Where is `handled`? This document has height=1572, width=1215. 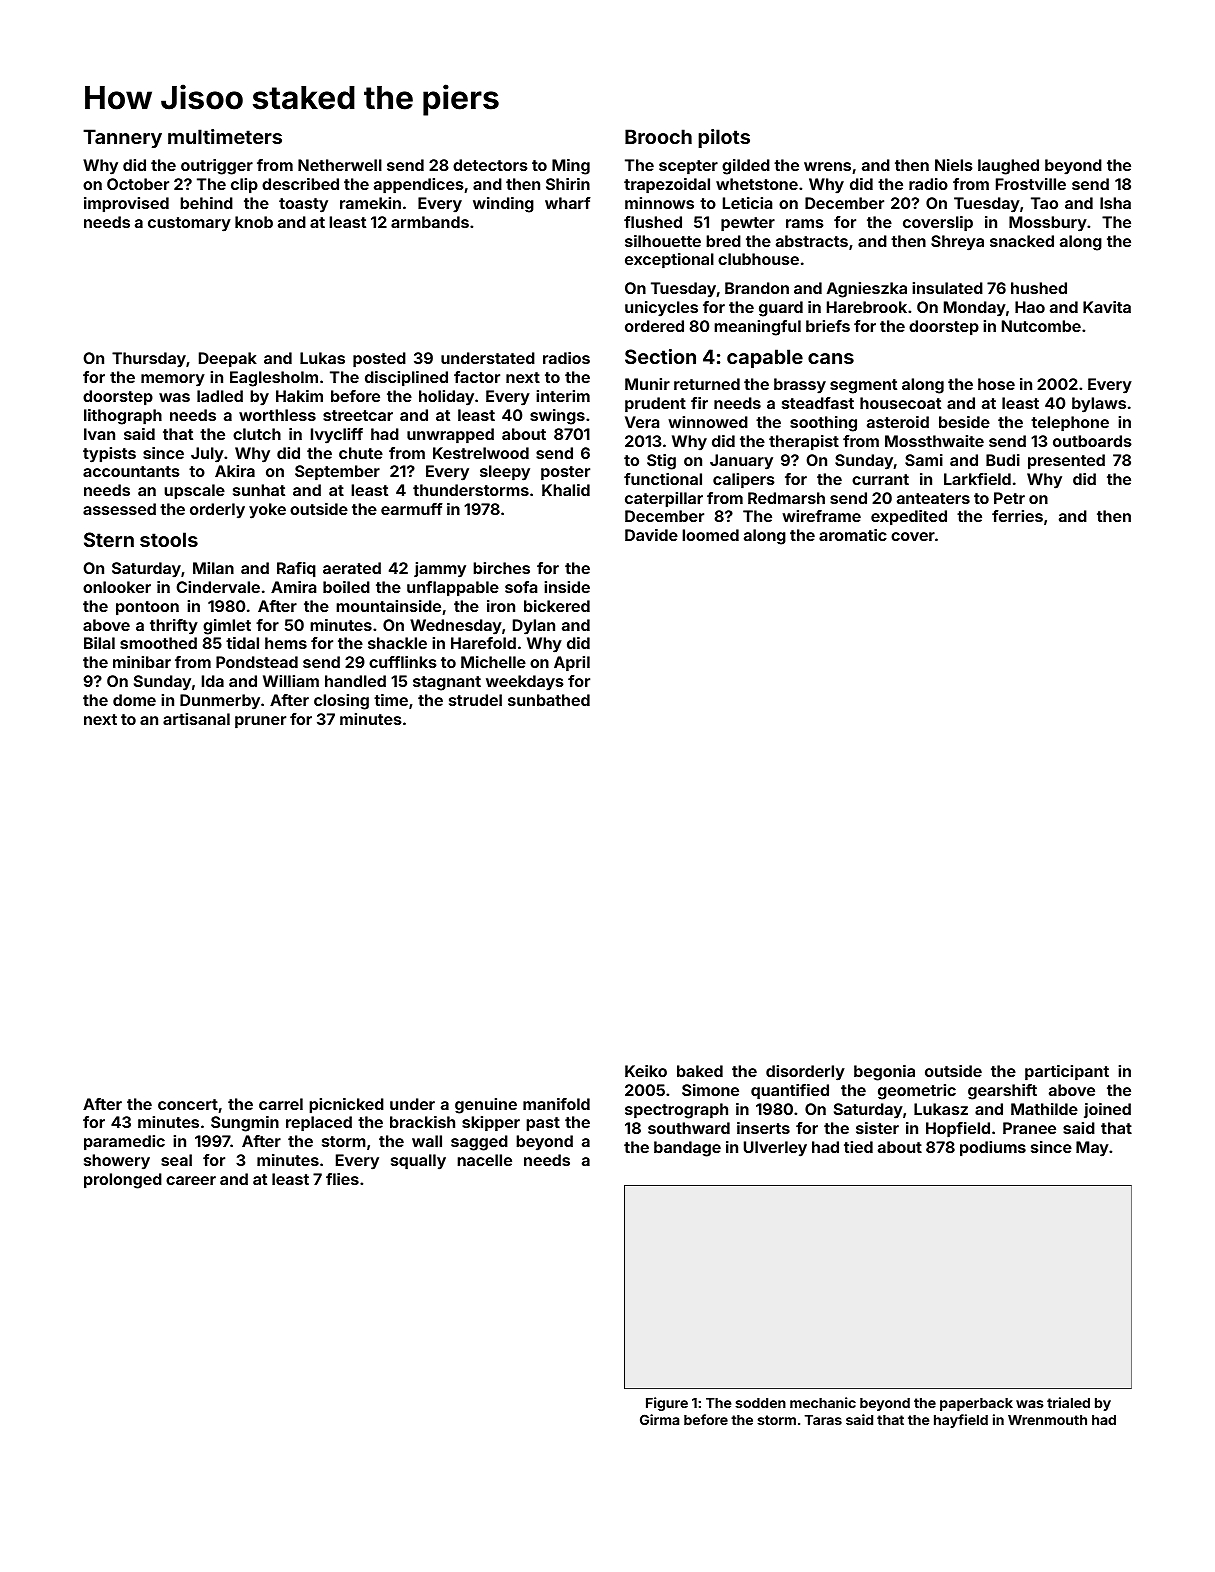
handled is located at coordinates (355, 681).
